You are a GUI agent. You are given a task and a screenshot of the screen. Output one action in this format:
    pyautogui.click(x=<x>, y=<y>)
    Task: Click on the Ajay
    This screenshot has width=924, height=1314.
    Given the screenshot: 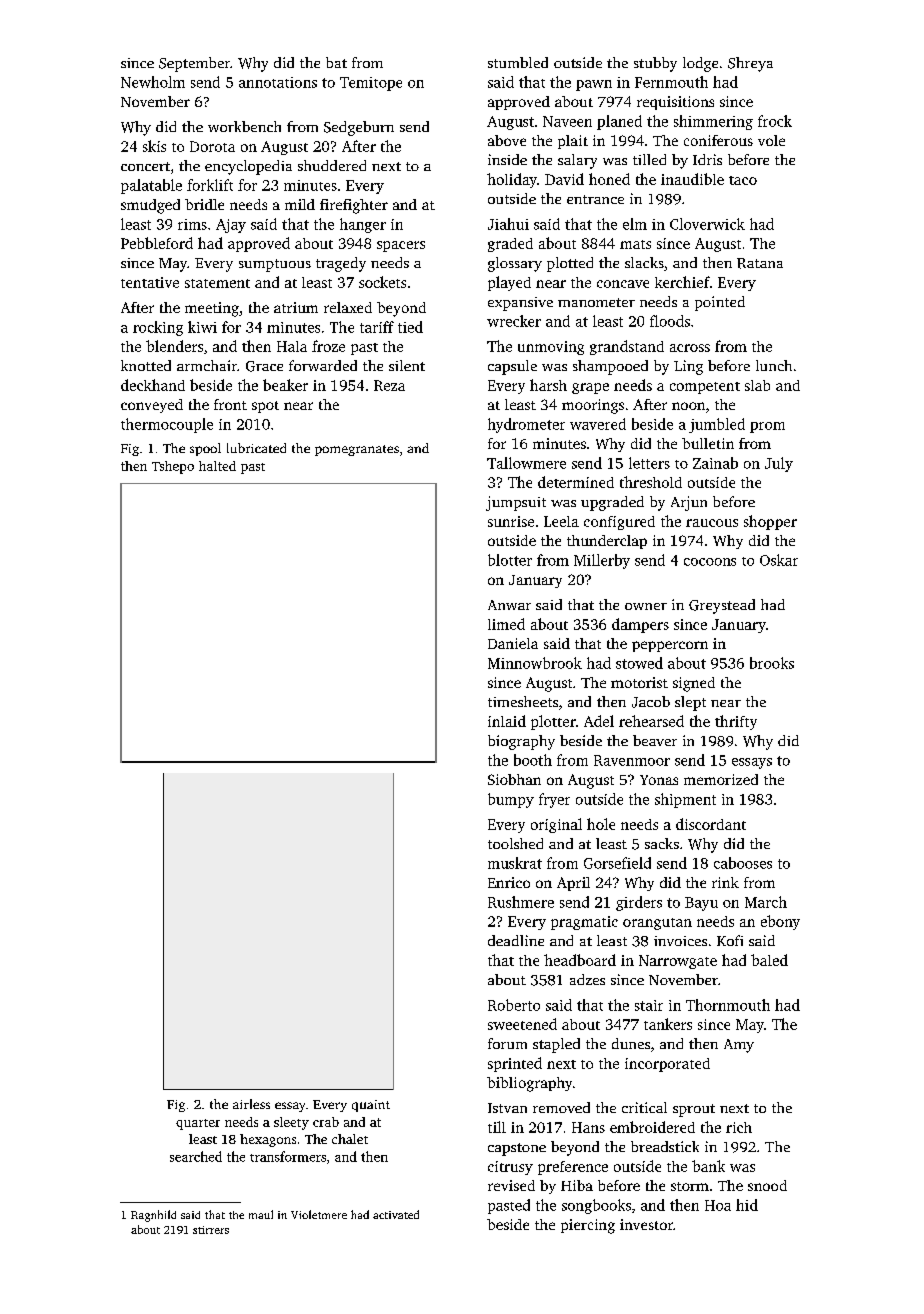 What is the action you would take?
    pyautogui.click(x=231, y=226)
